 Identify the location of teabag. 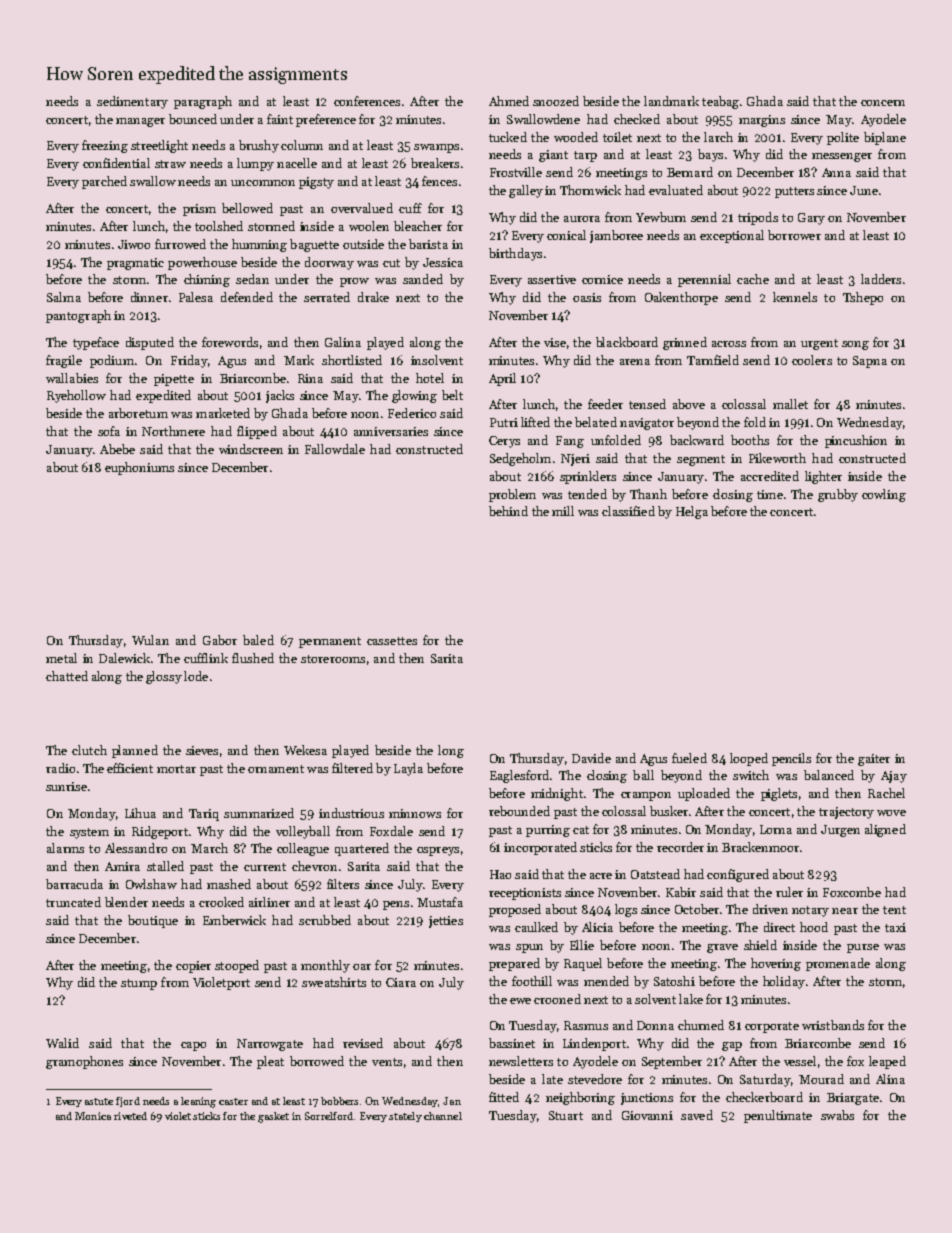
(720, 102).
